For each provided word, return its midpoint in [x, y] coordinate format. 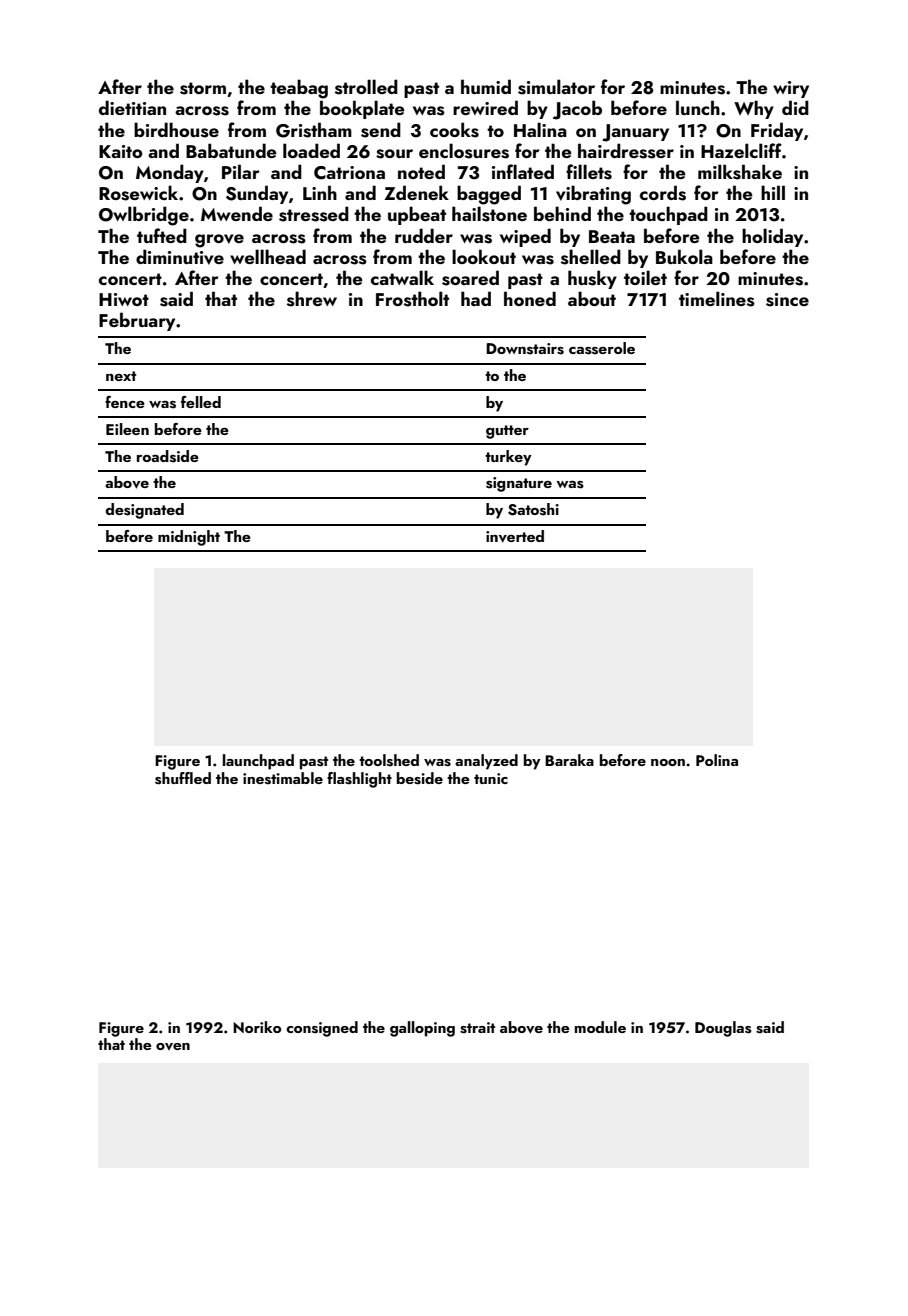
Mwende [237, 213]
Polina [717, 760]
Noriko [257, 1027]
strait [477, 1028]
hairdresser [626, 151]
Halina [540, 129]
